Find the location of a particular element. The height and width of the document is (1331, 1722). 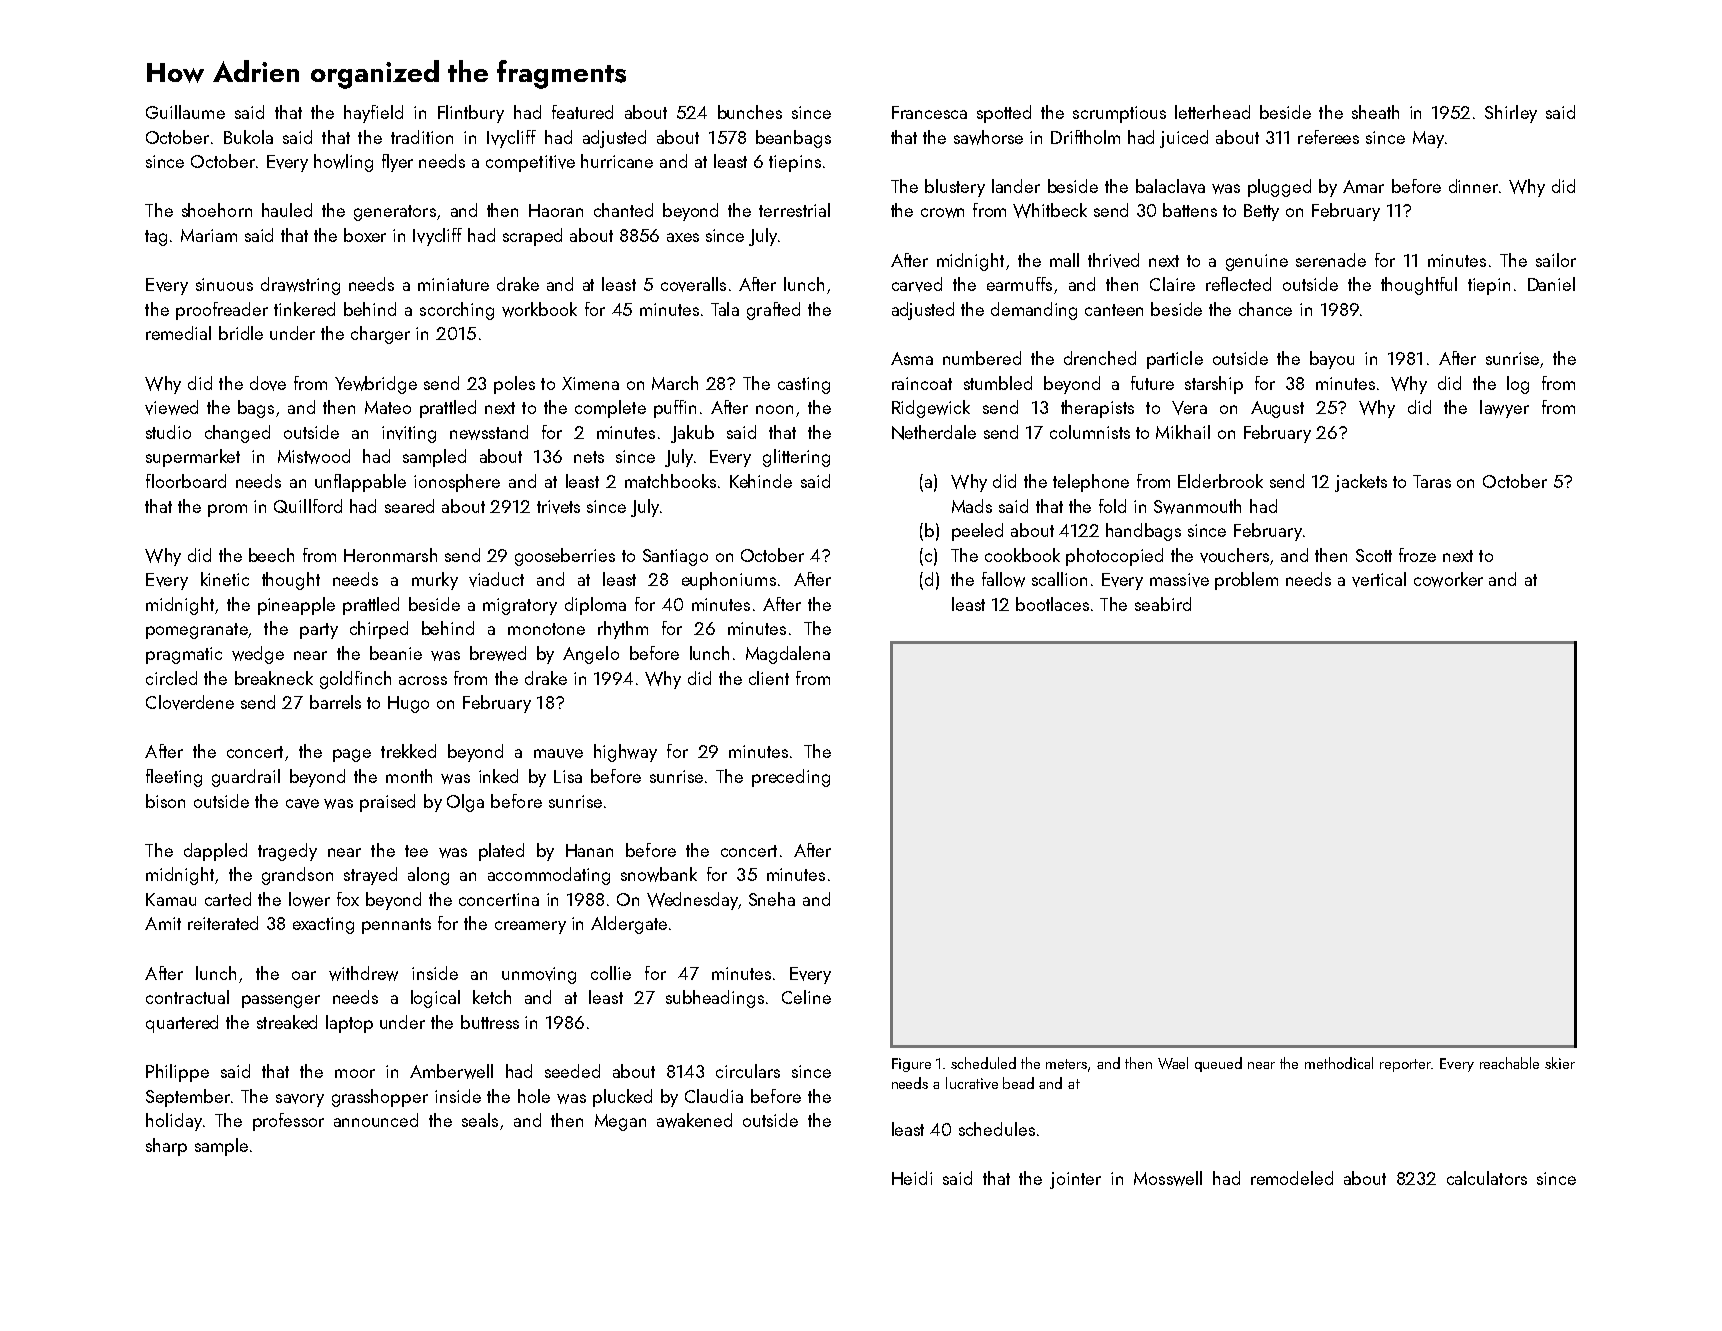

flyer is located at coordinates (397, 163).
